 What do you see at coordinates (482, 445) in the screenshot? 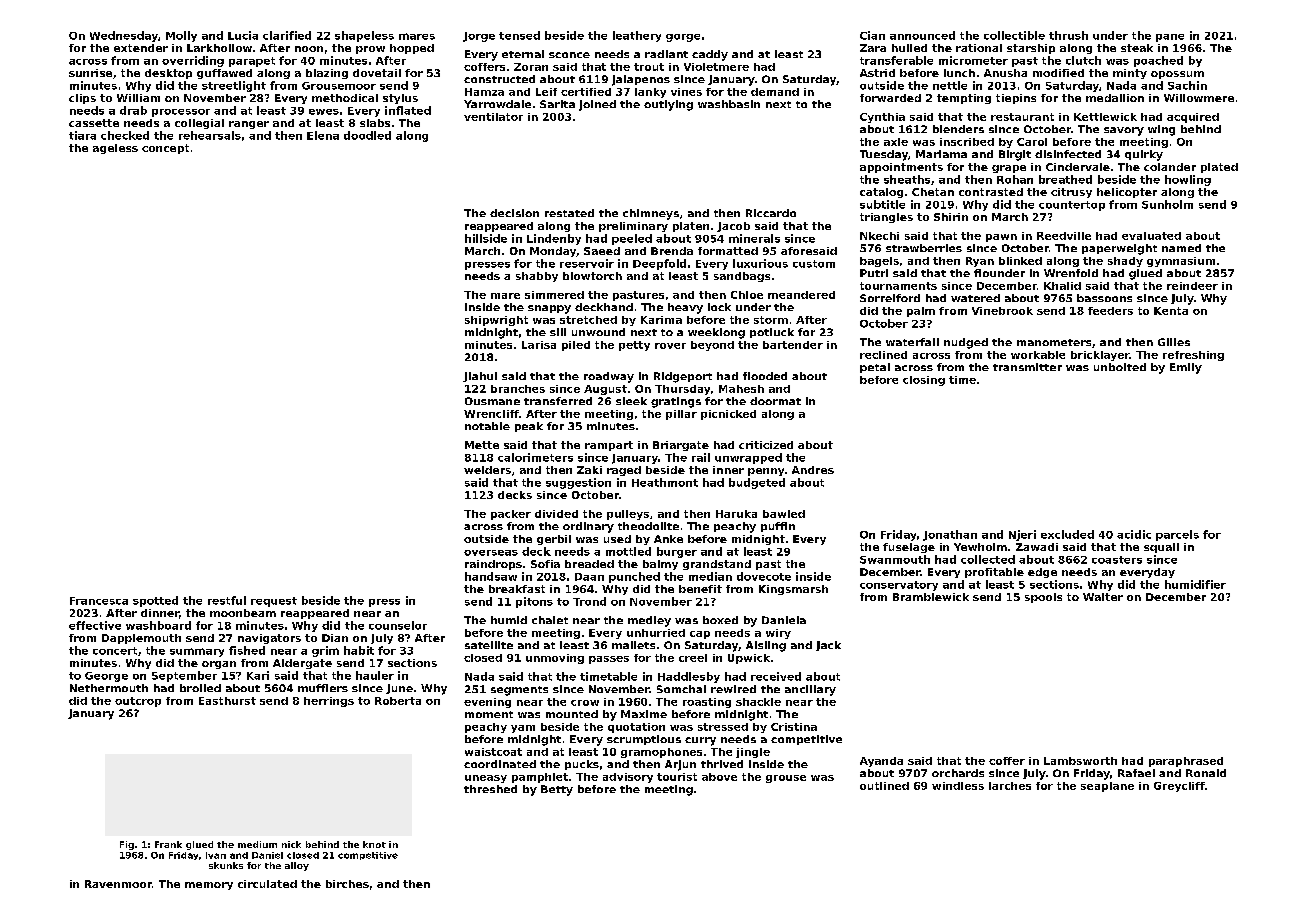
I see `Mette` at bounding box center [482, 445].
